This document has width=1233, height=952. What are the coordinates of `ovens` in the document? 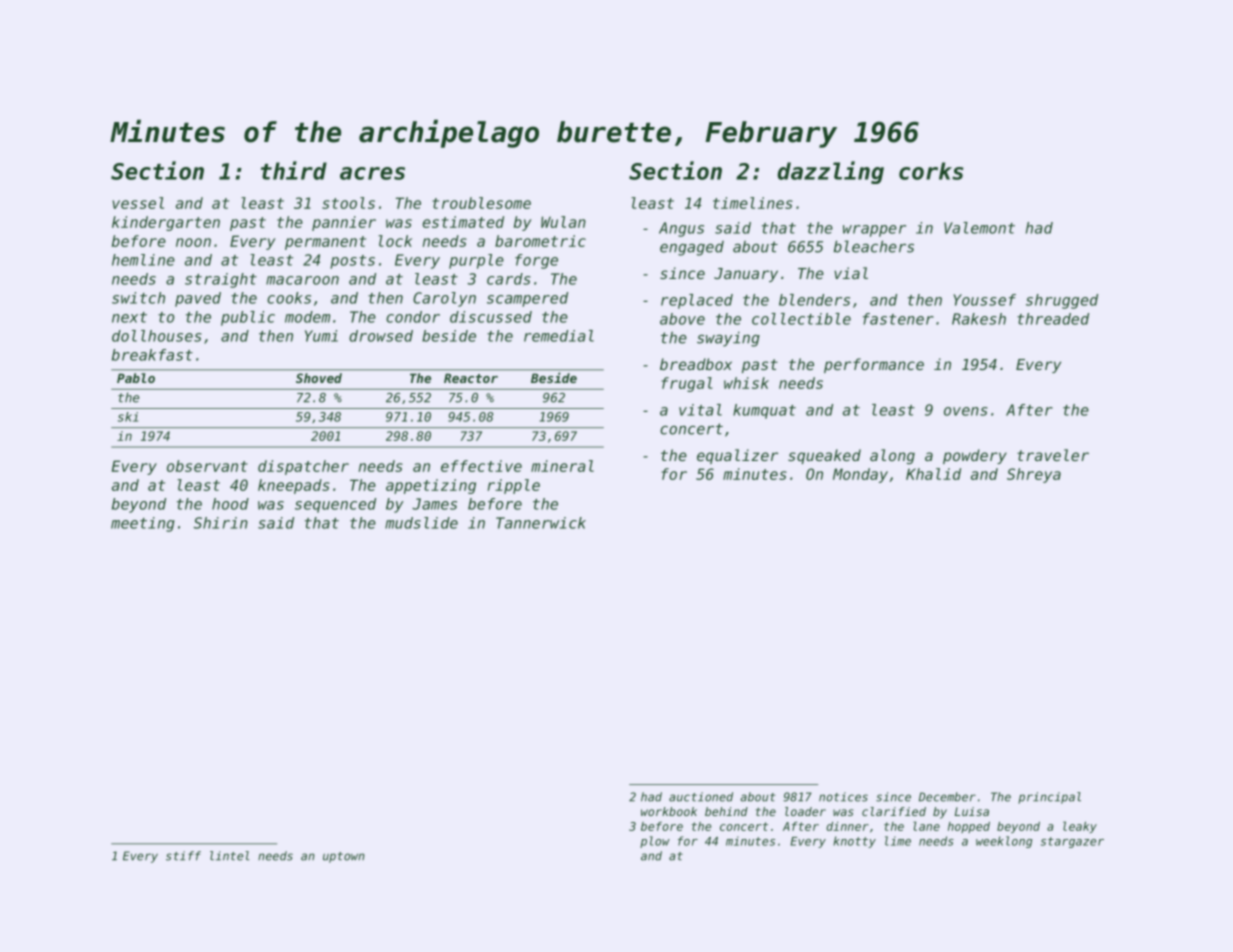 It's located at (966, 411).
